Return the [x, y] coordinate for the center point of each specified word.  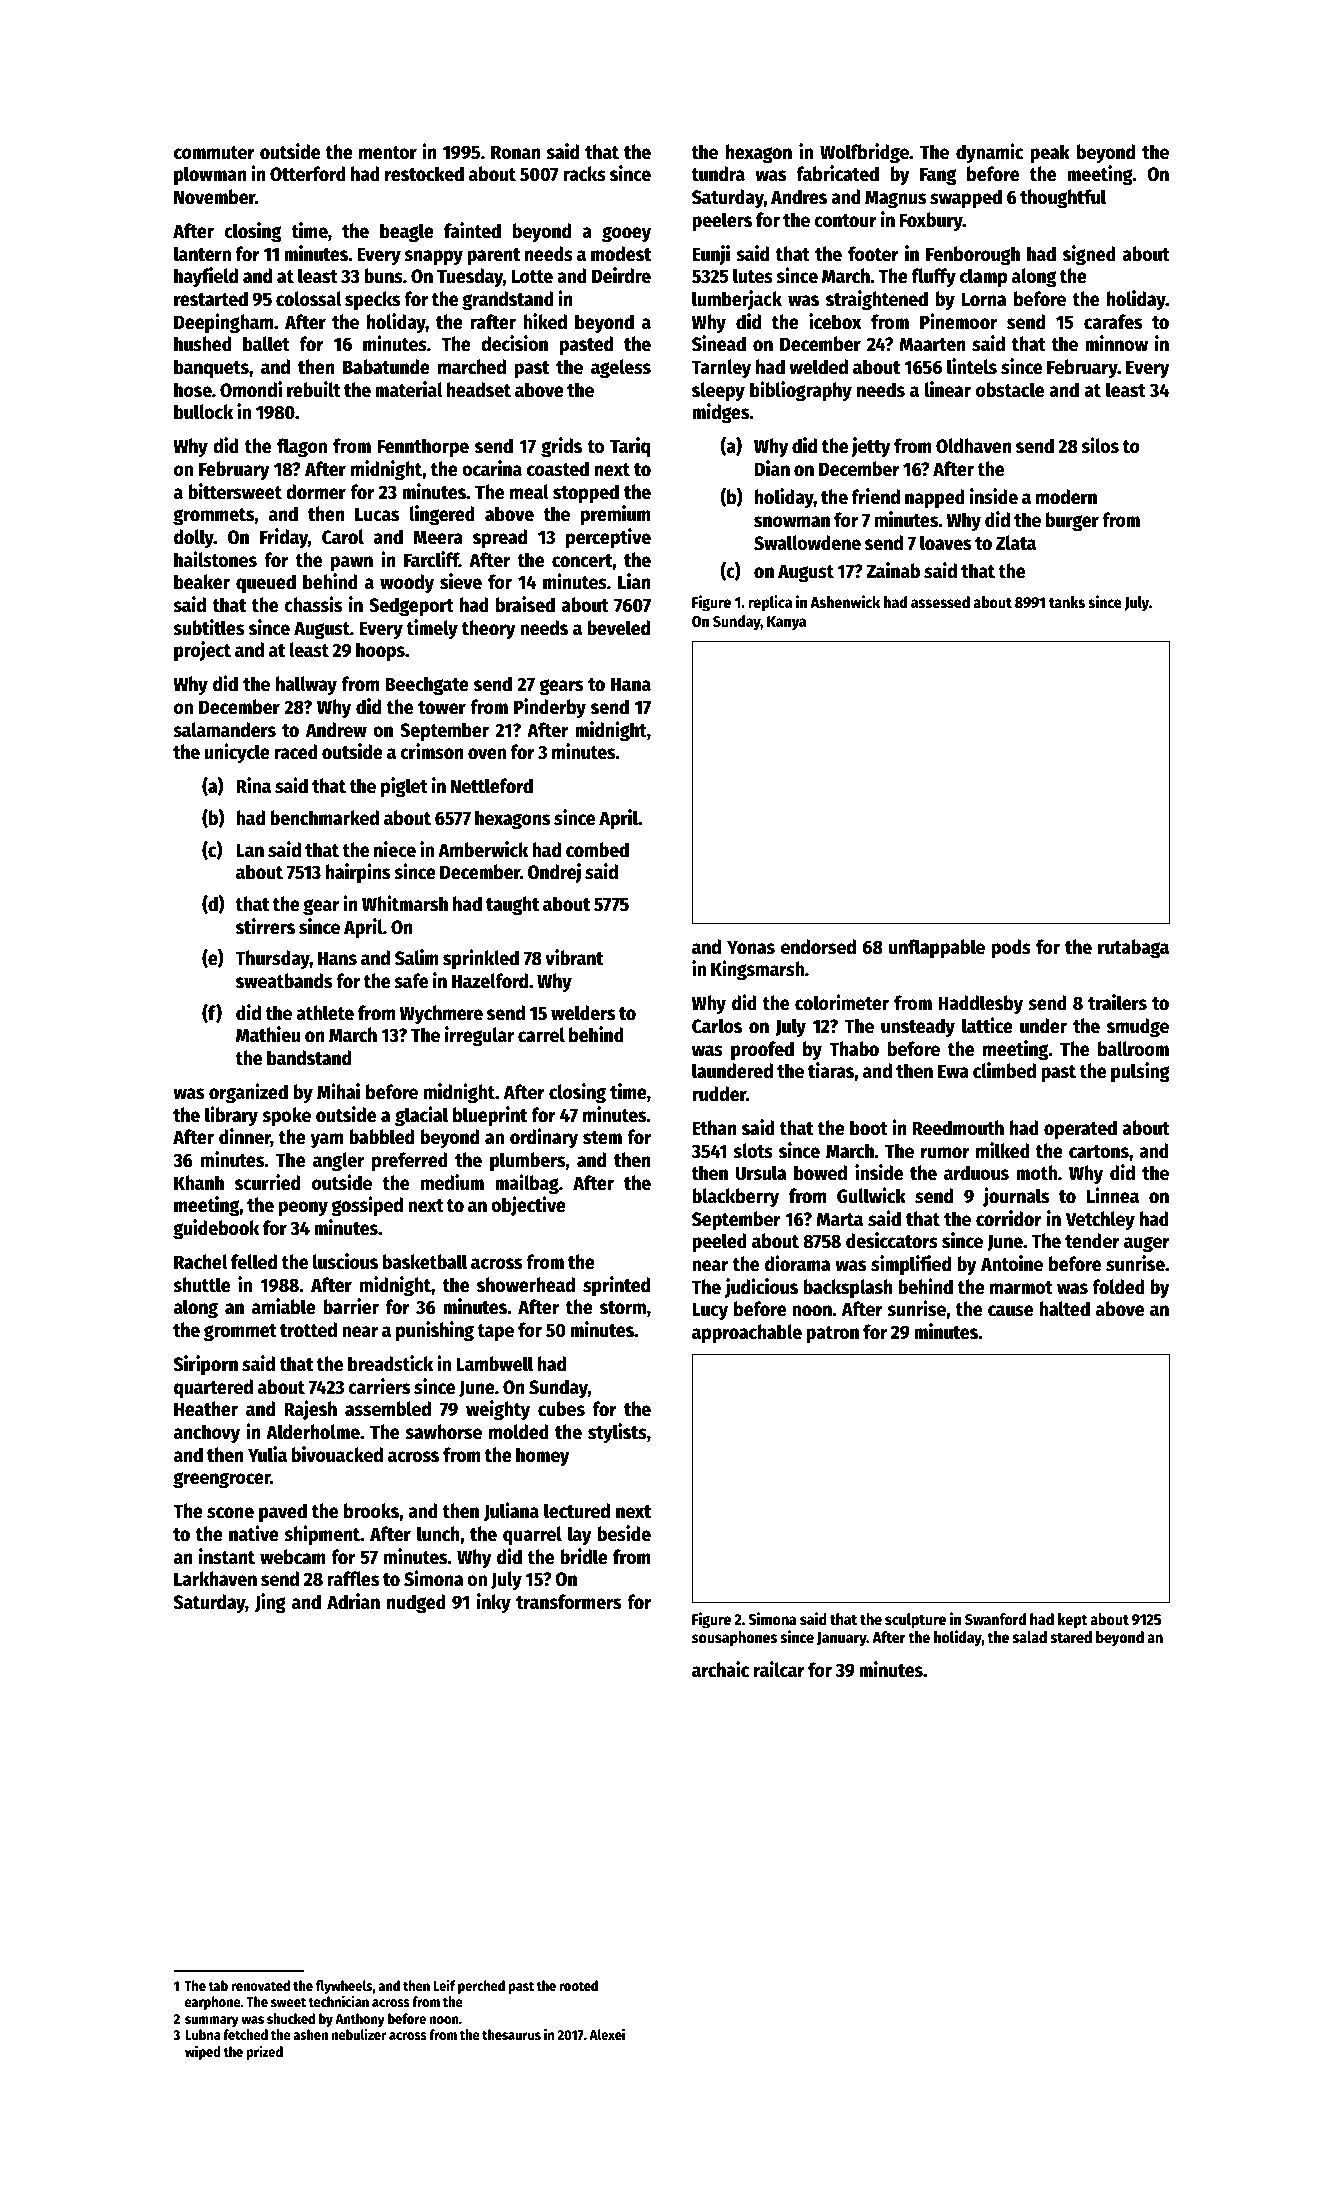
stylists [617, 1433]
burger [1072, 522]
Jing [270, 1603]
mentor [388, 153]
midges [721, 413]
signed [1089, 255]
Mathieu [268, 1034]
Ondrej [554, 873]
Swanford [995, 1619]
